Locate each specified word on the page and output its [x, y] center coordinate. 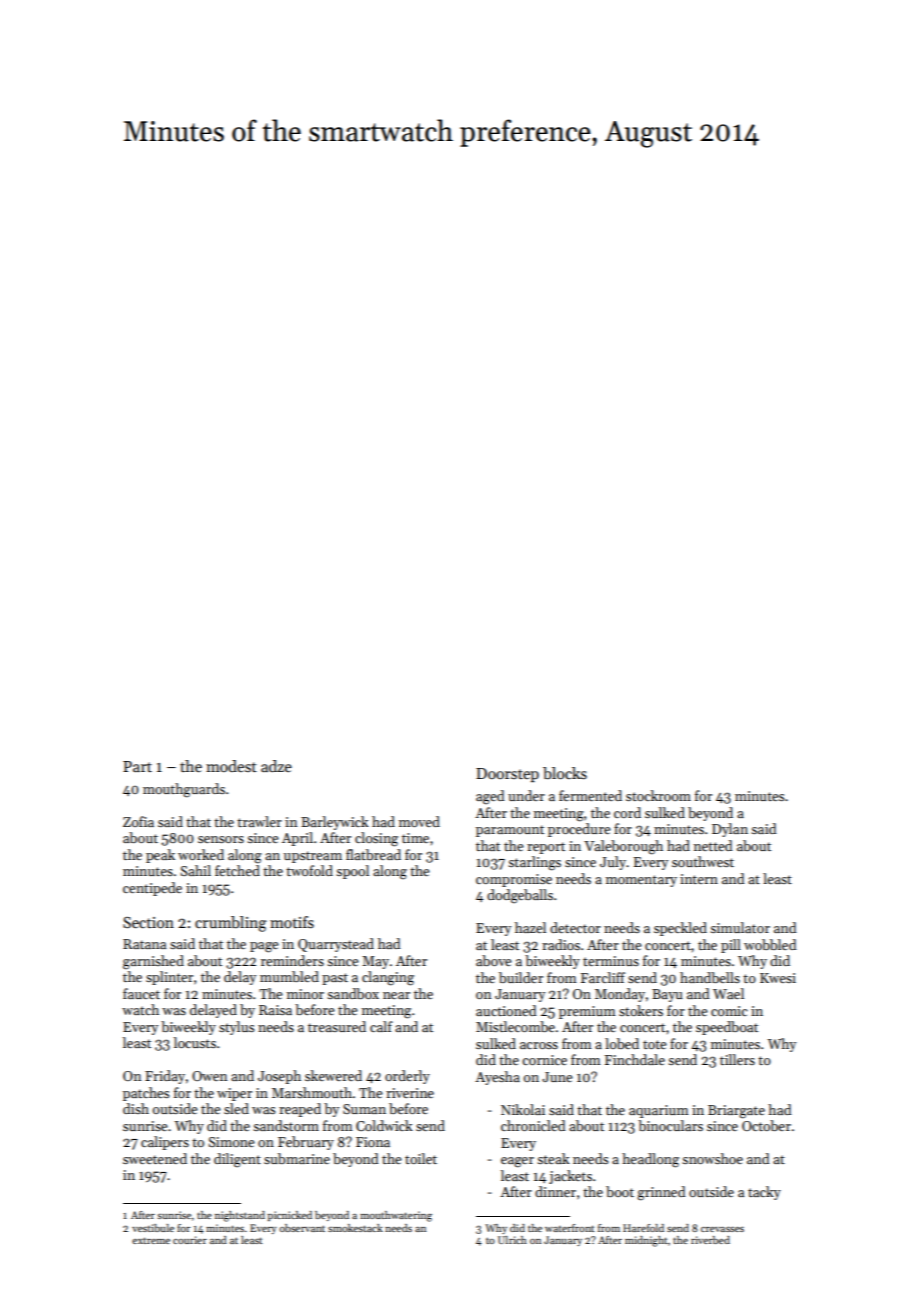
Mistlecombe [515, 1026]
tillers [737, 1059]
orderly [407, 1077]
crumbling [231, 924]
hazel [530, 927]
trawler [259, 821]
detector [575, 927]
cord [627, 812]
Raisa [275, 1010]
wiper [234, 1094]
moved [419, 821]
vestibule [153, 1228]
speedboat [727, 1028]
